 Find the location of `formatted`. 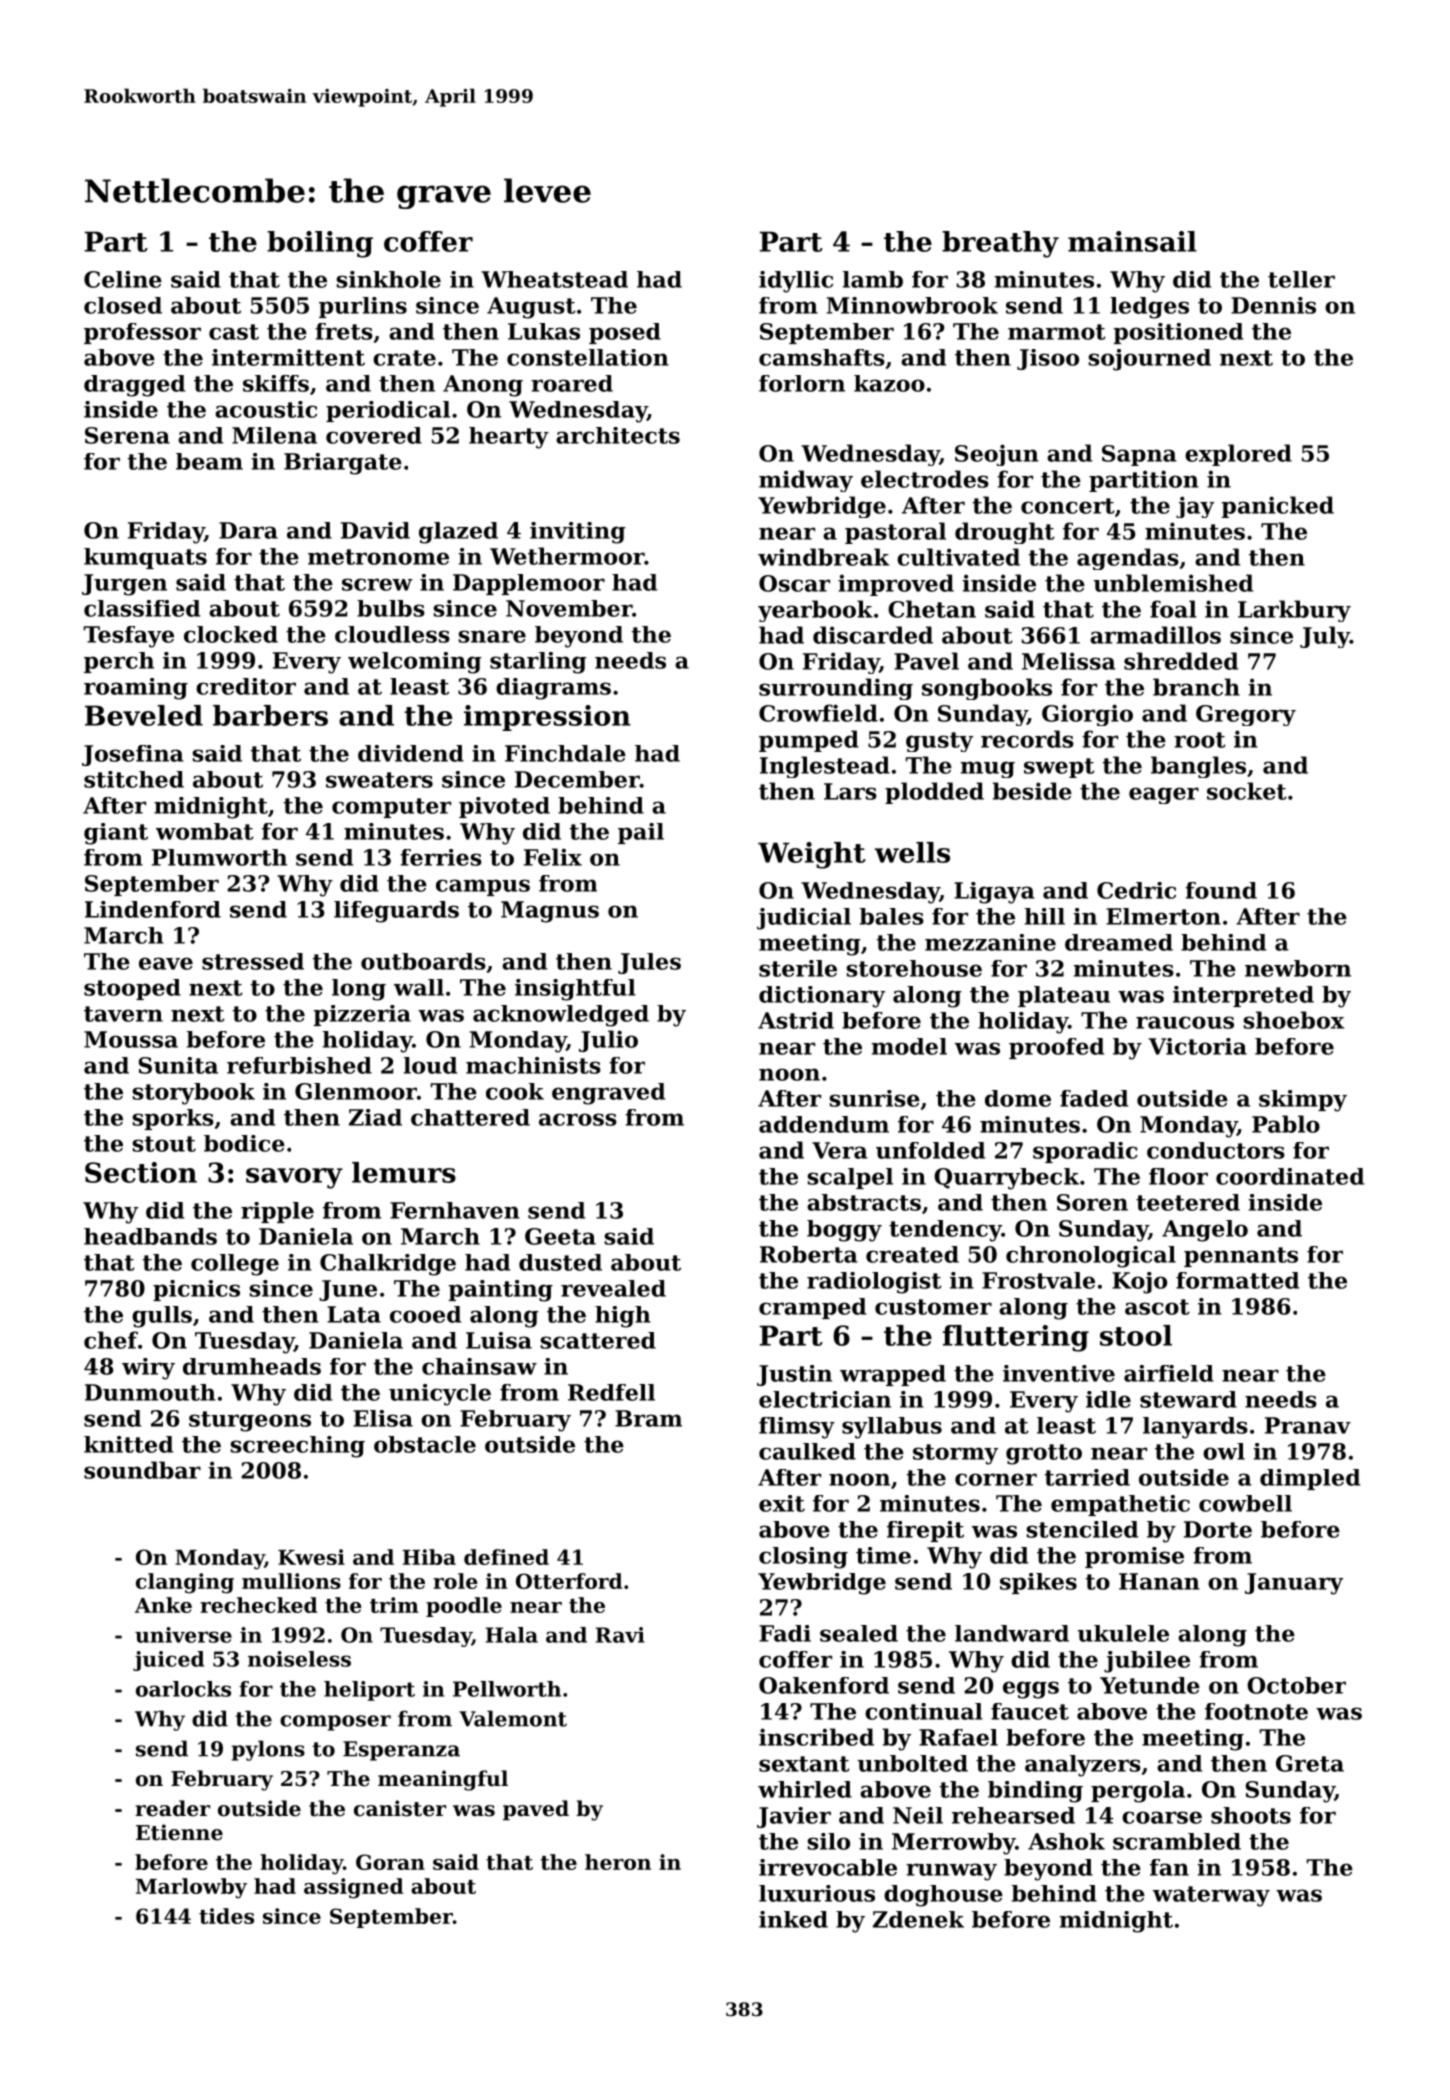

formatted is located at coordinates (1237, 1280).
